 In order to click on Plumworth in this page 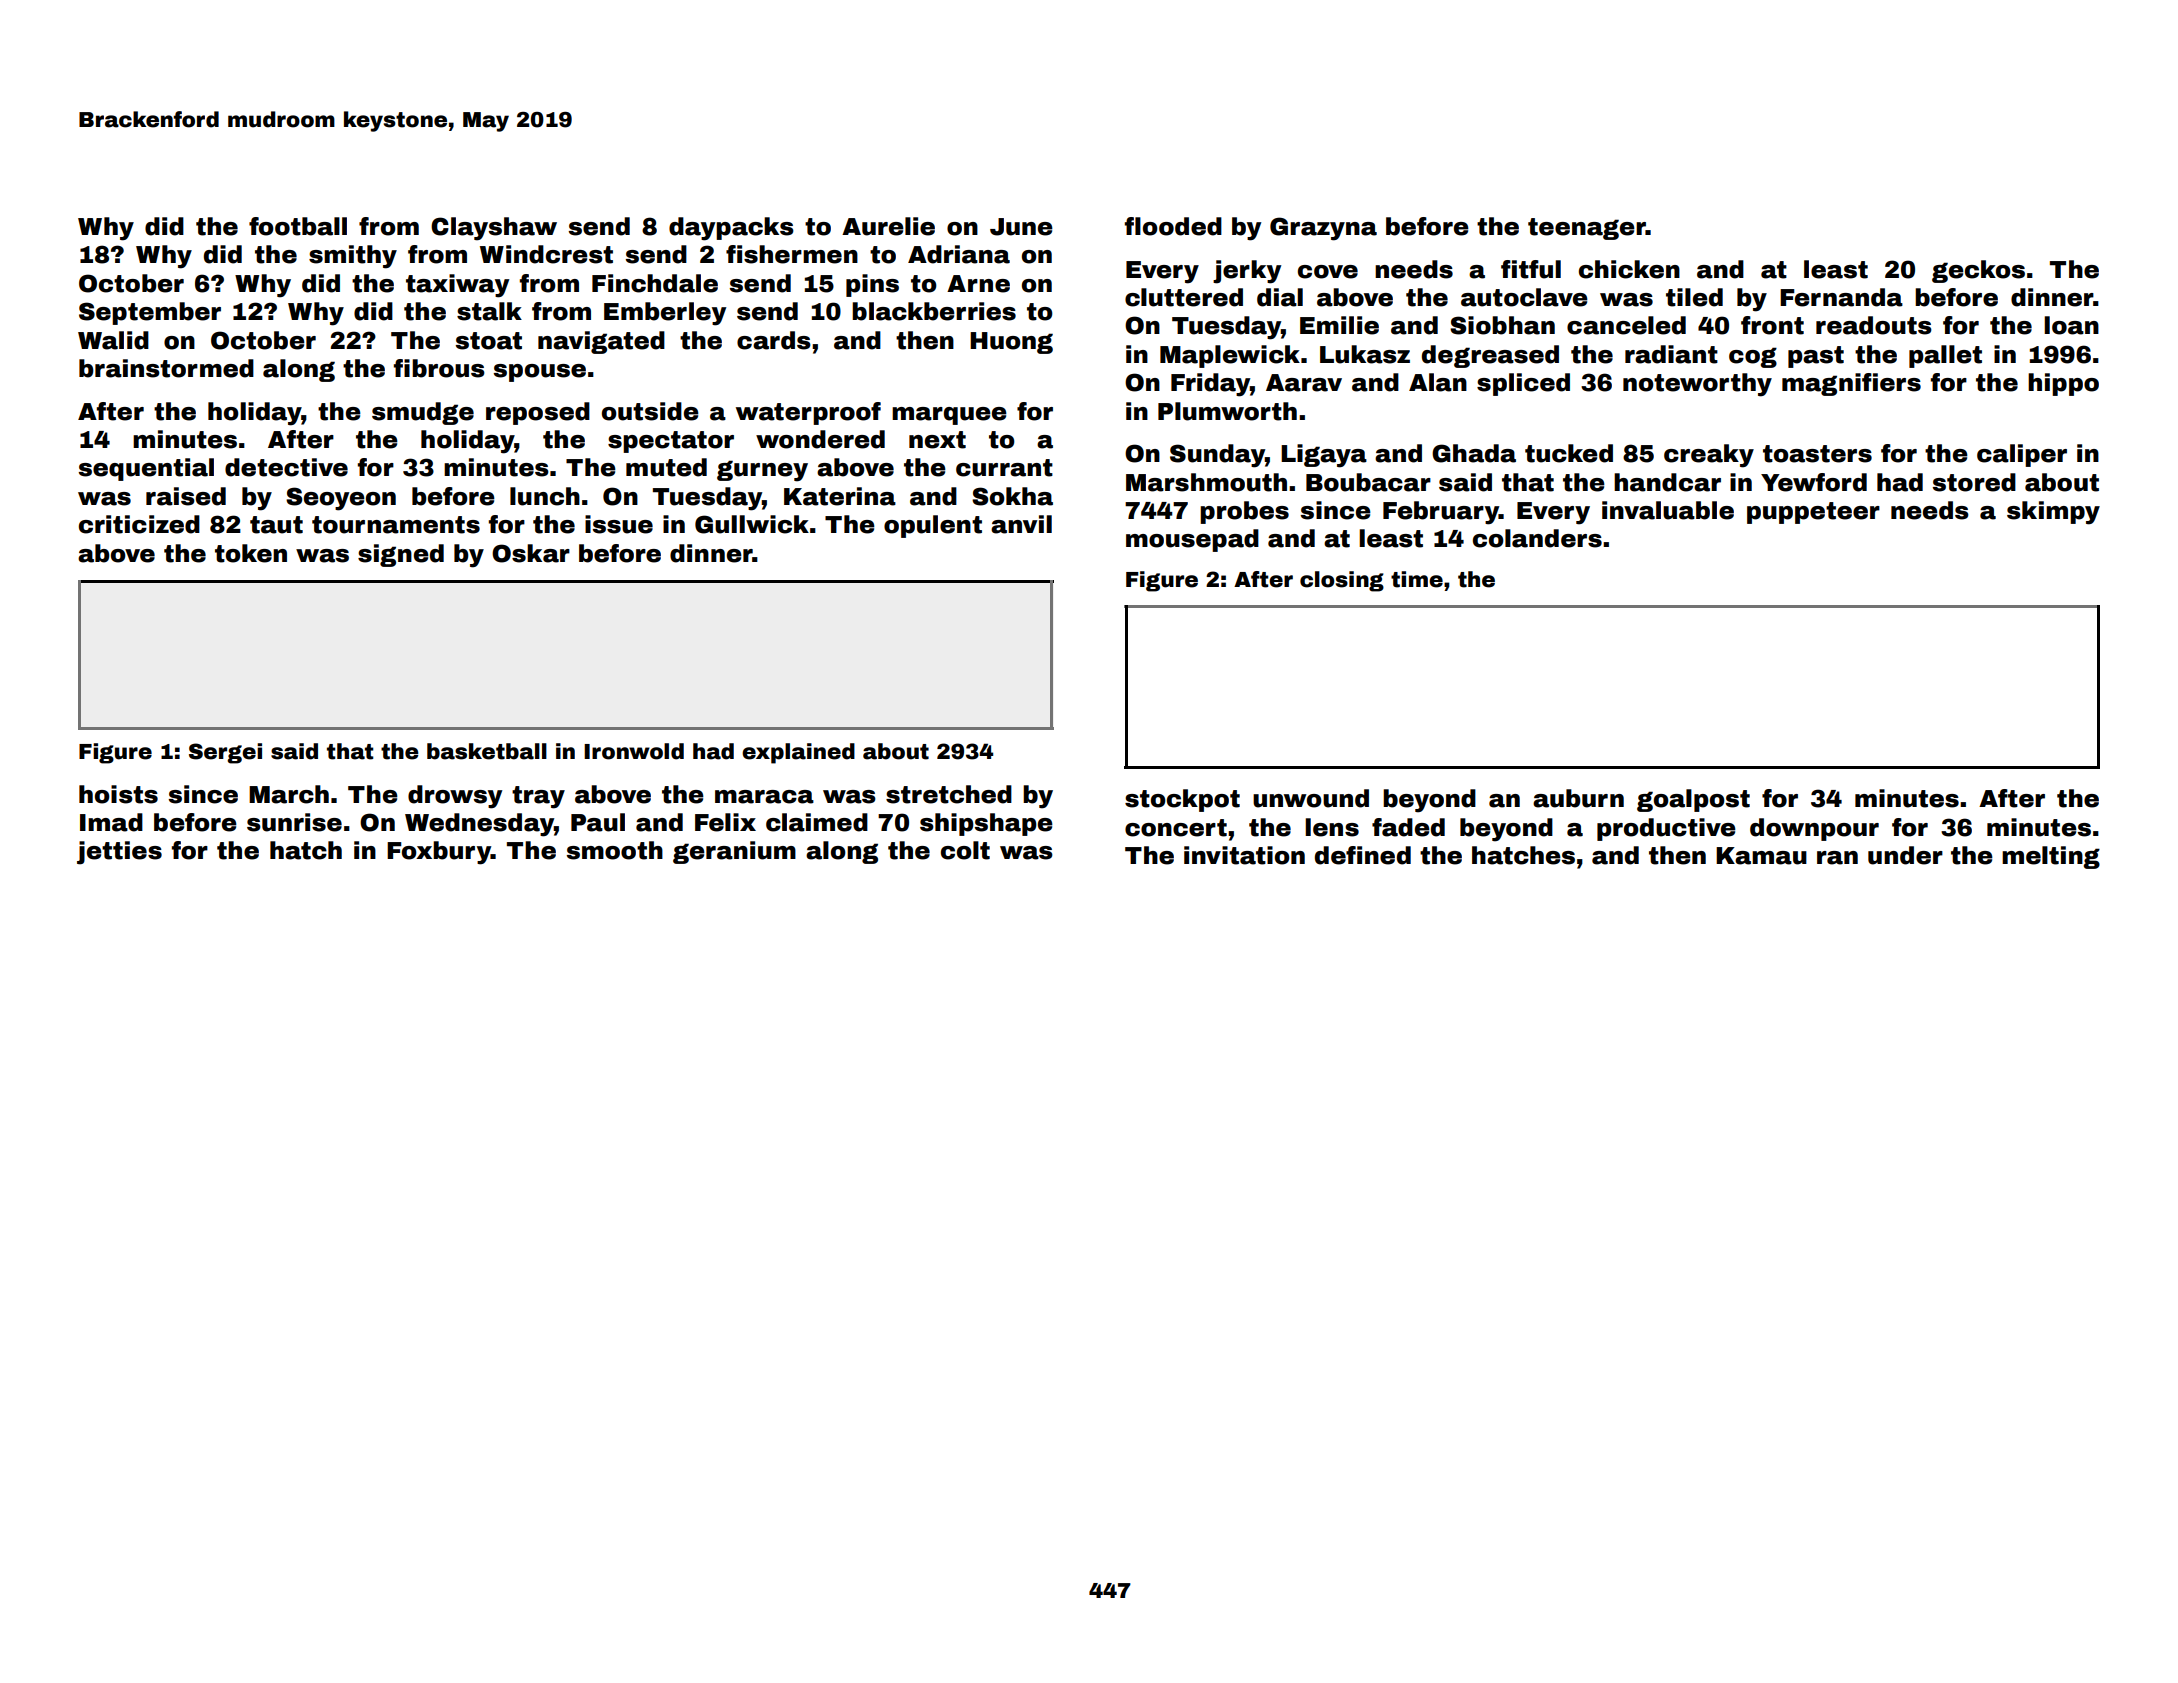, I will do `click(1227, 411)`.
